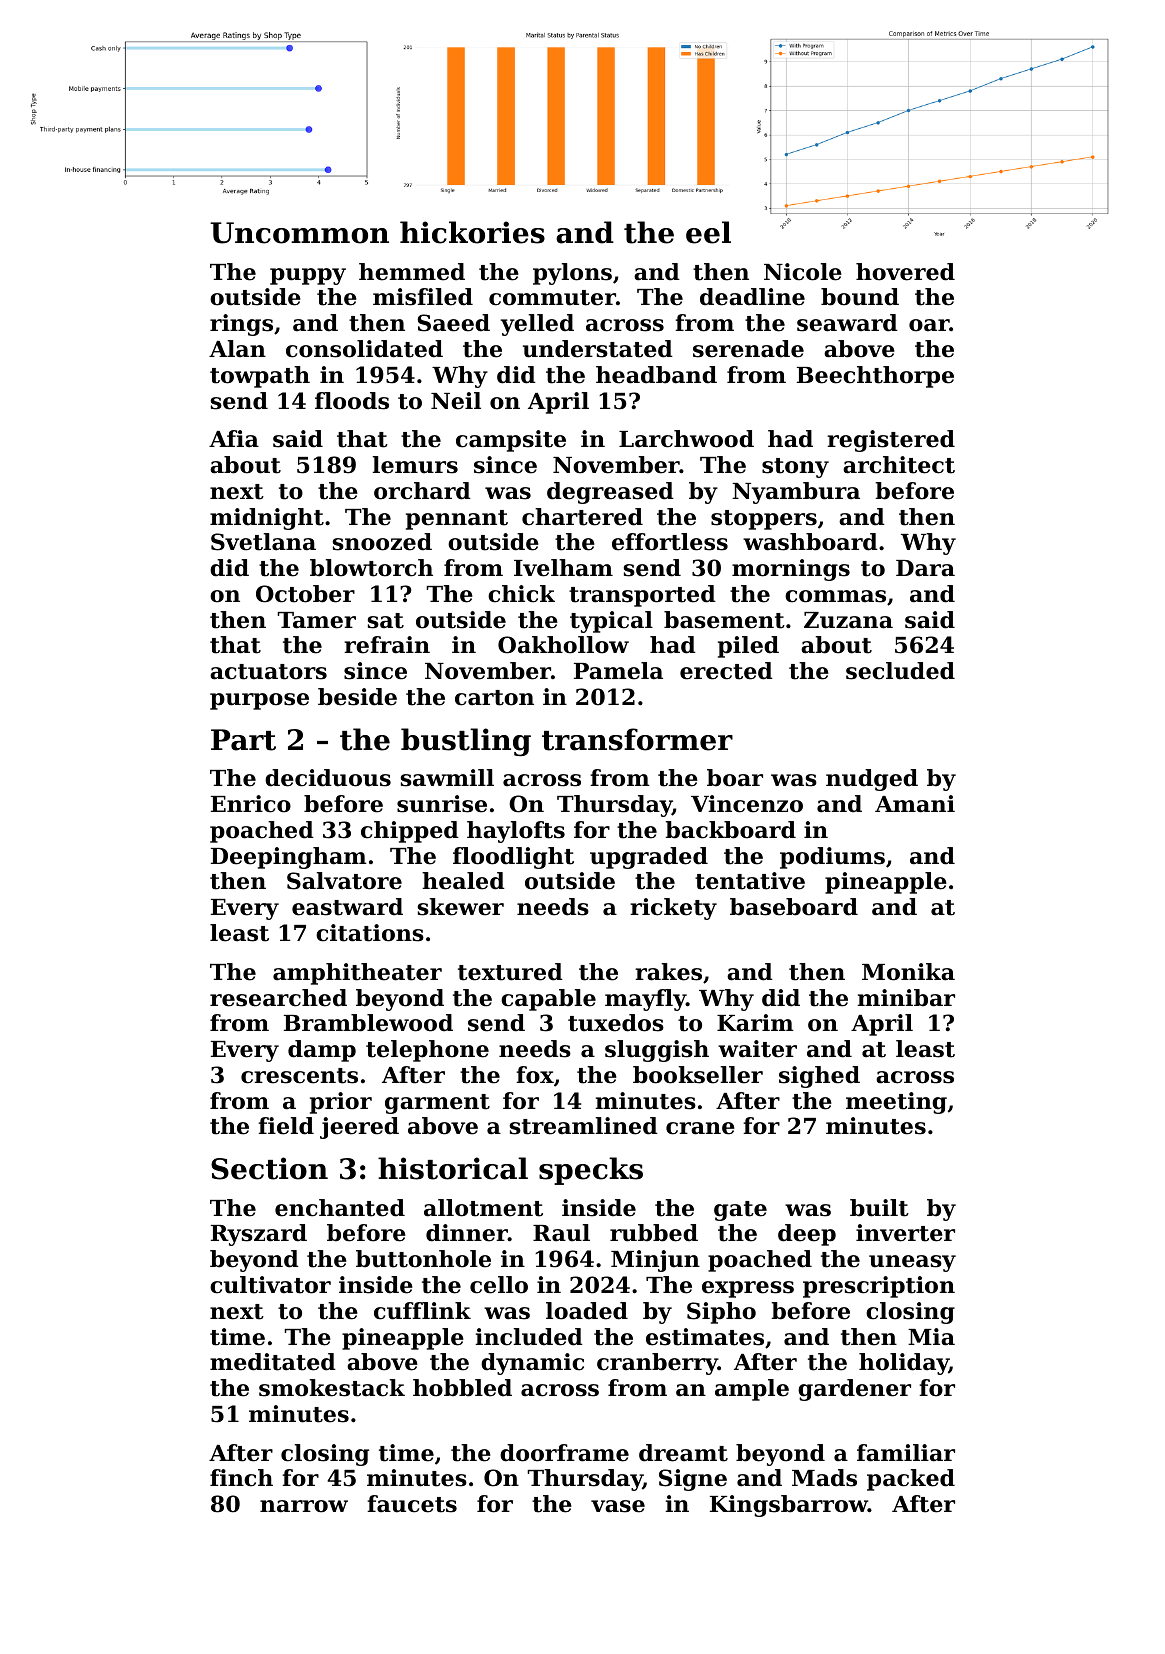 This screenshot has width=1165, height=1654. Describe the element at coordinates (875, 377) in the screenshot. I see `Beechthorpe` at that location.
